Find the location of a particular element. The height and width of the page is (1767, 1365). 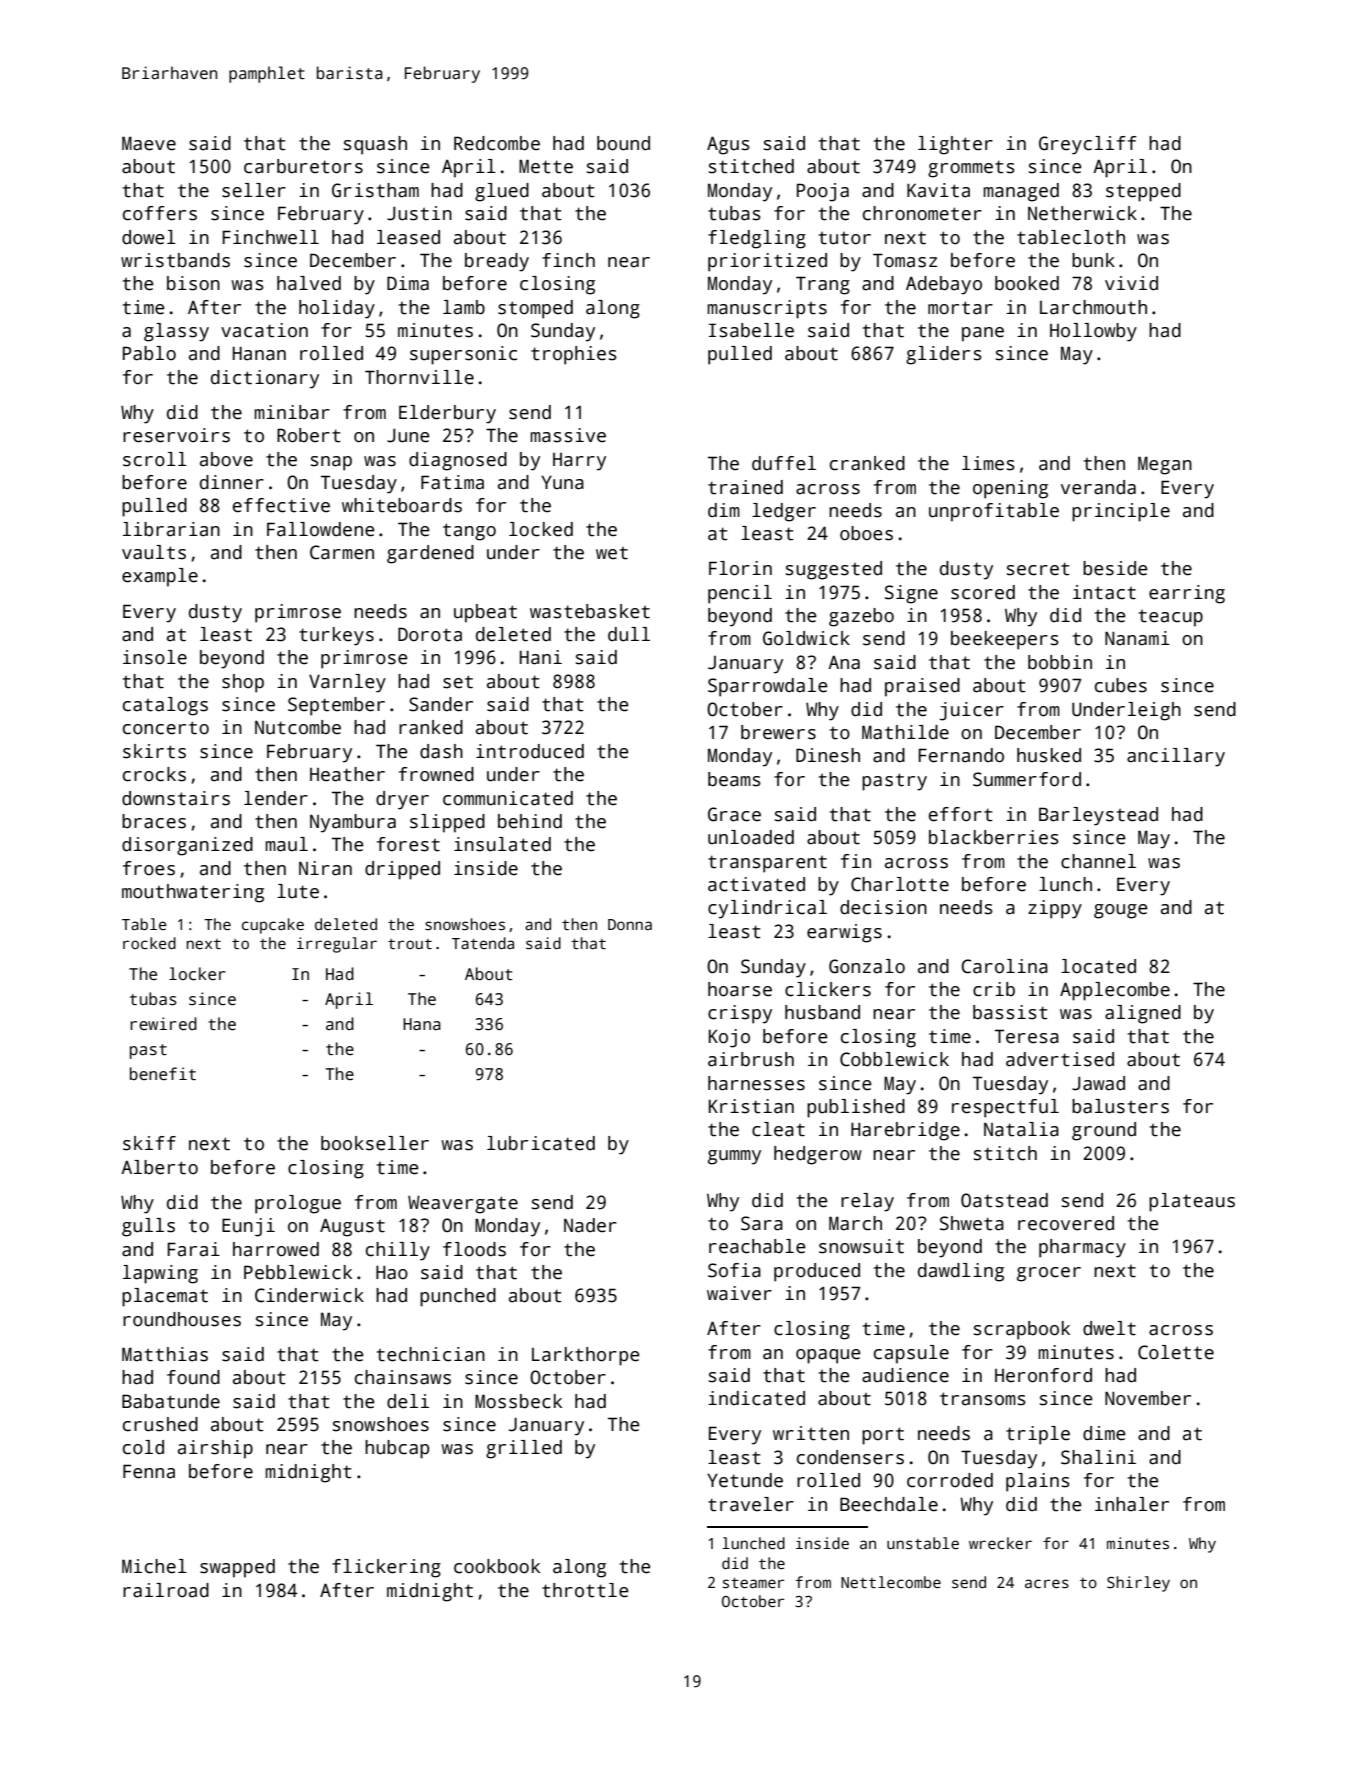

Donna is located at coordinates (630, 924).
